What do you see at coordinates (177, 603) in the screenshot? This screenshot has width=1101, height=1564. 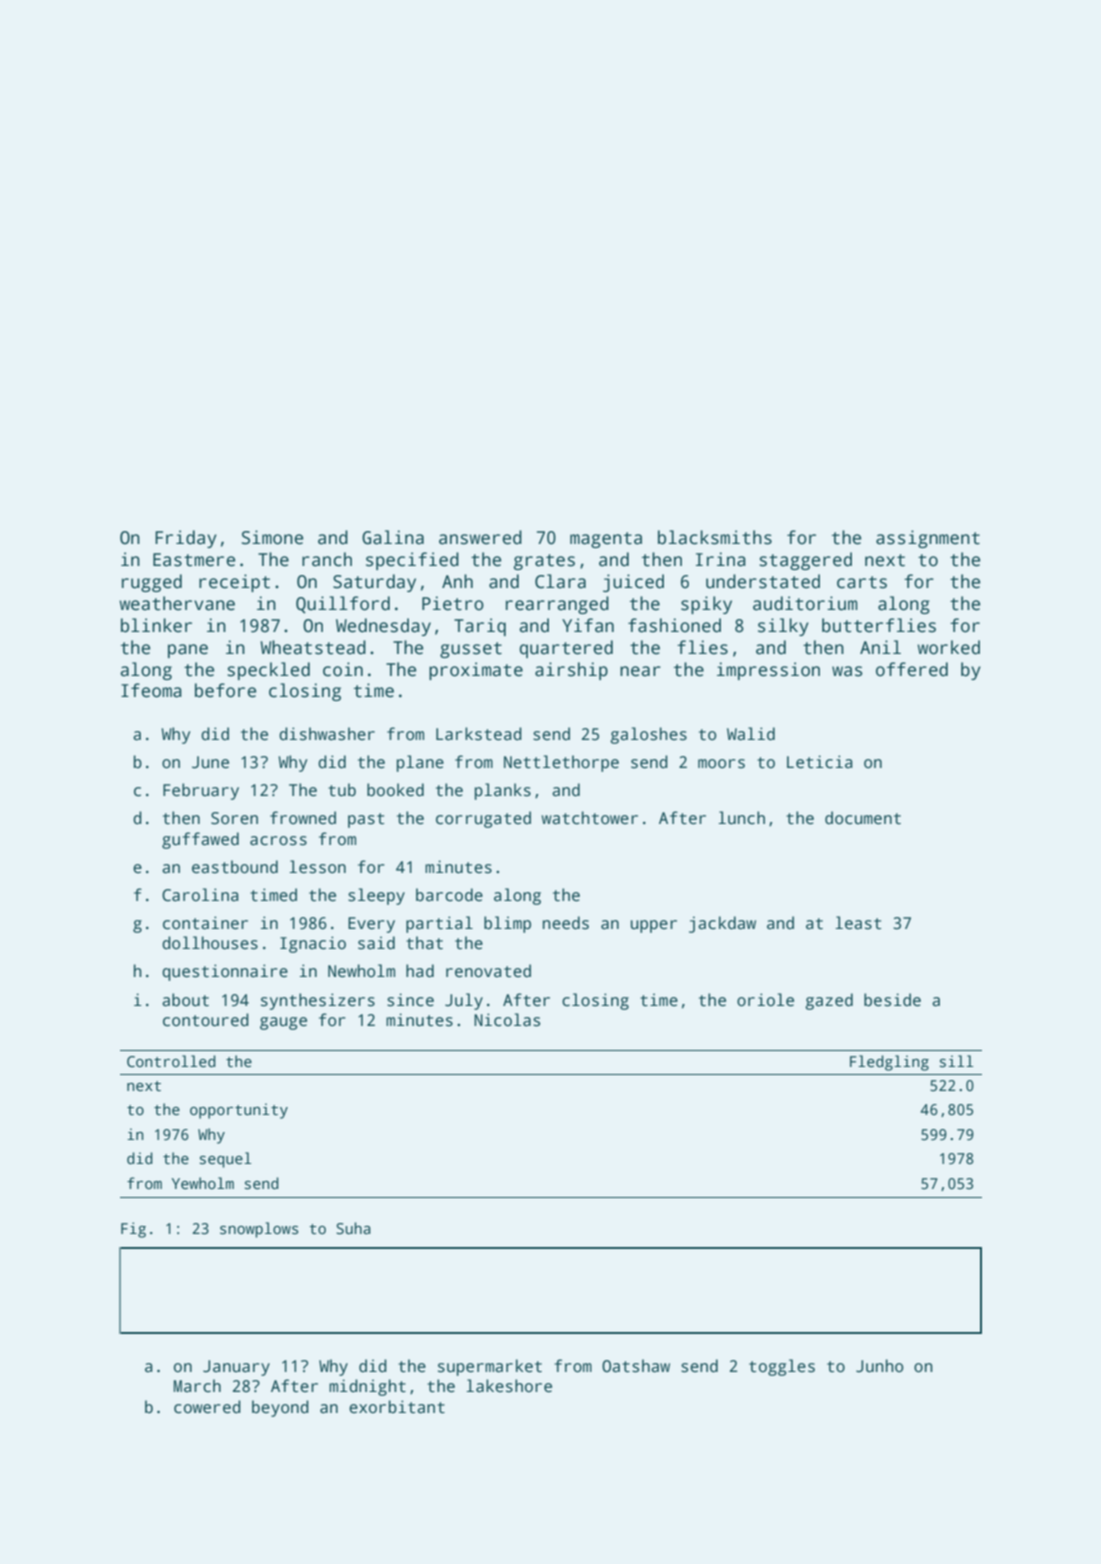 I see `weathervane` at bounding box center [177, 603].
